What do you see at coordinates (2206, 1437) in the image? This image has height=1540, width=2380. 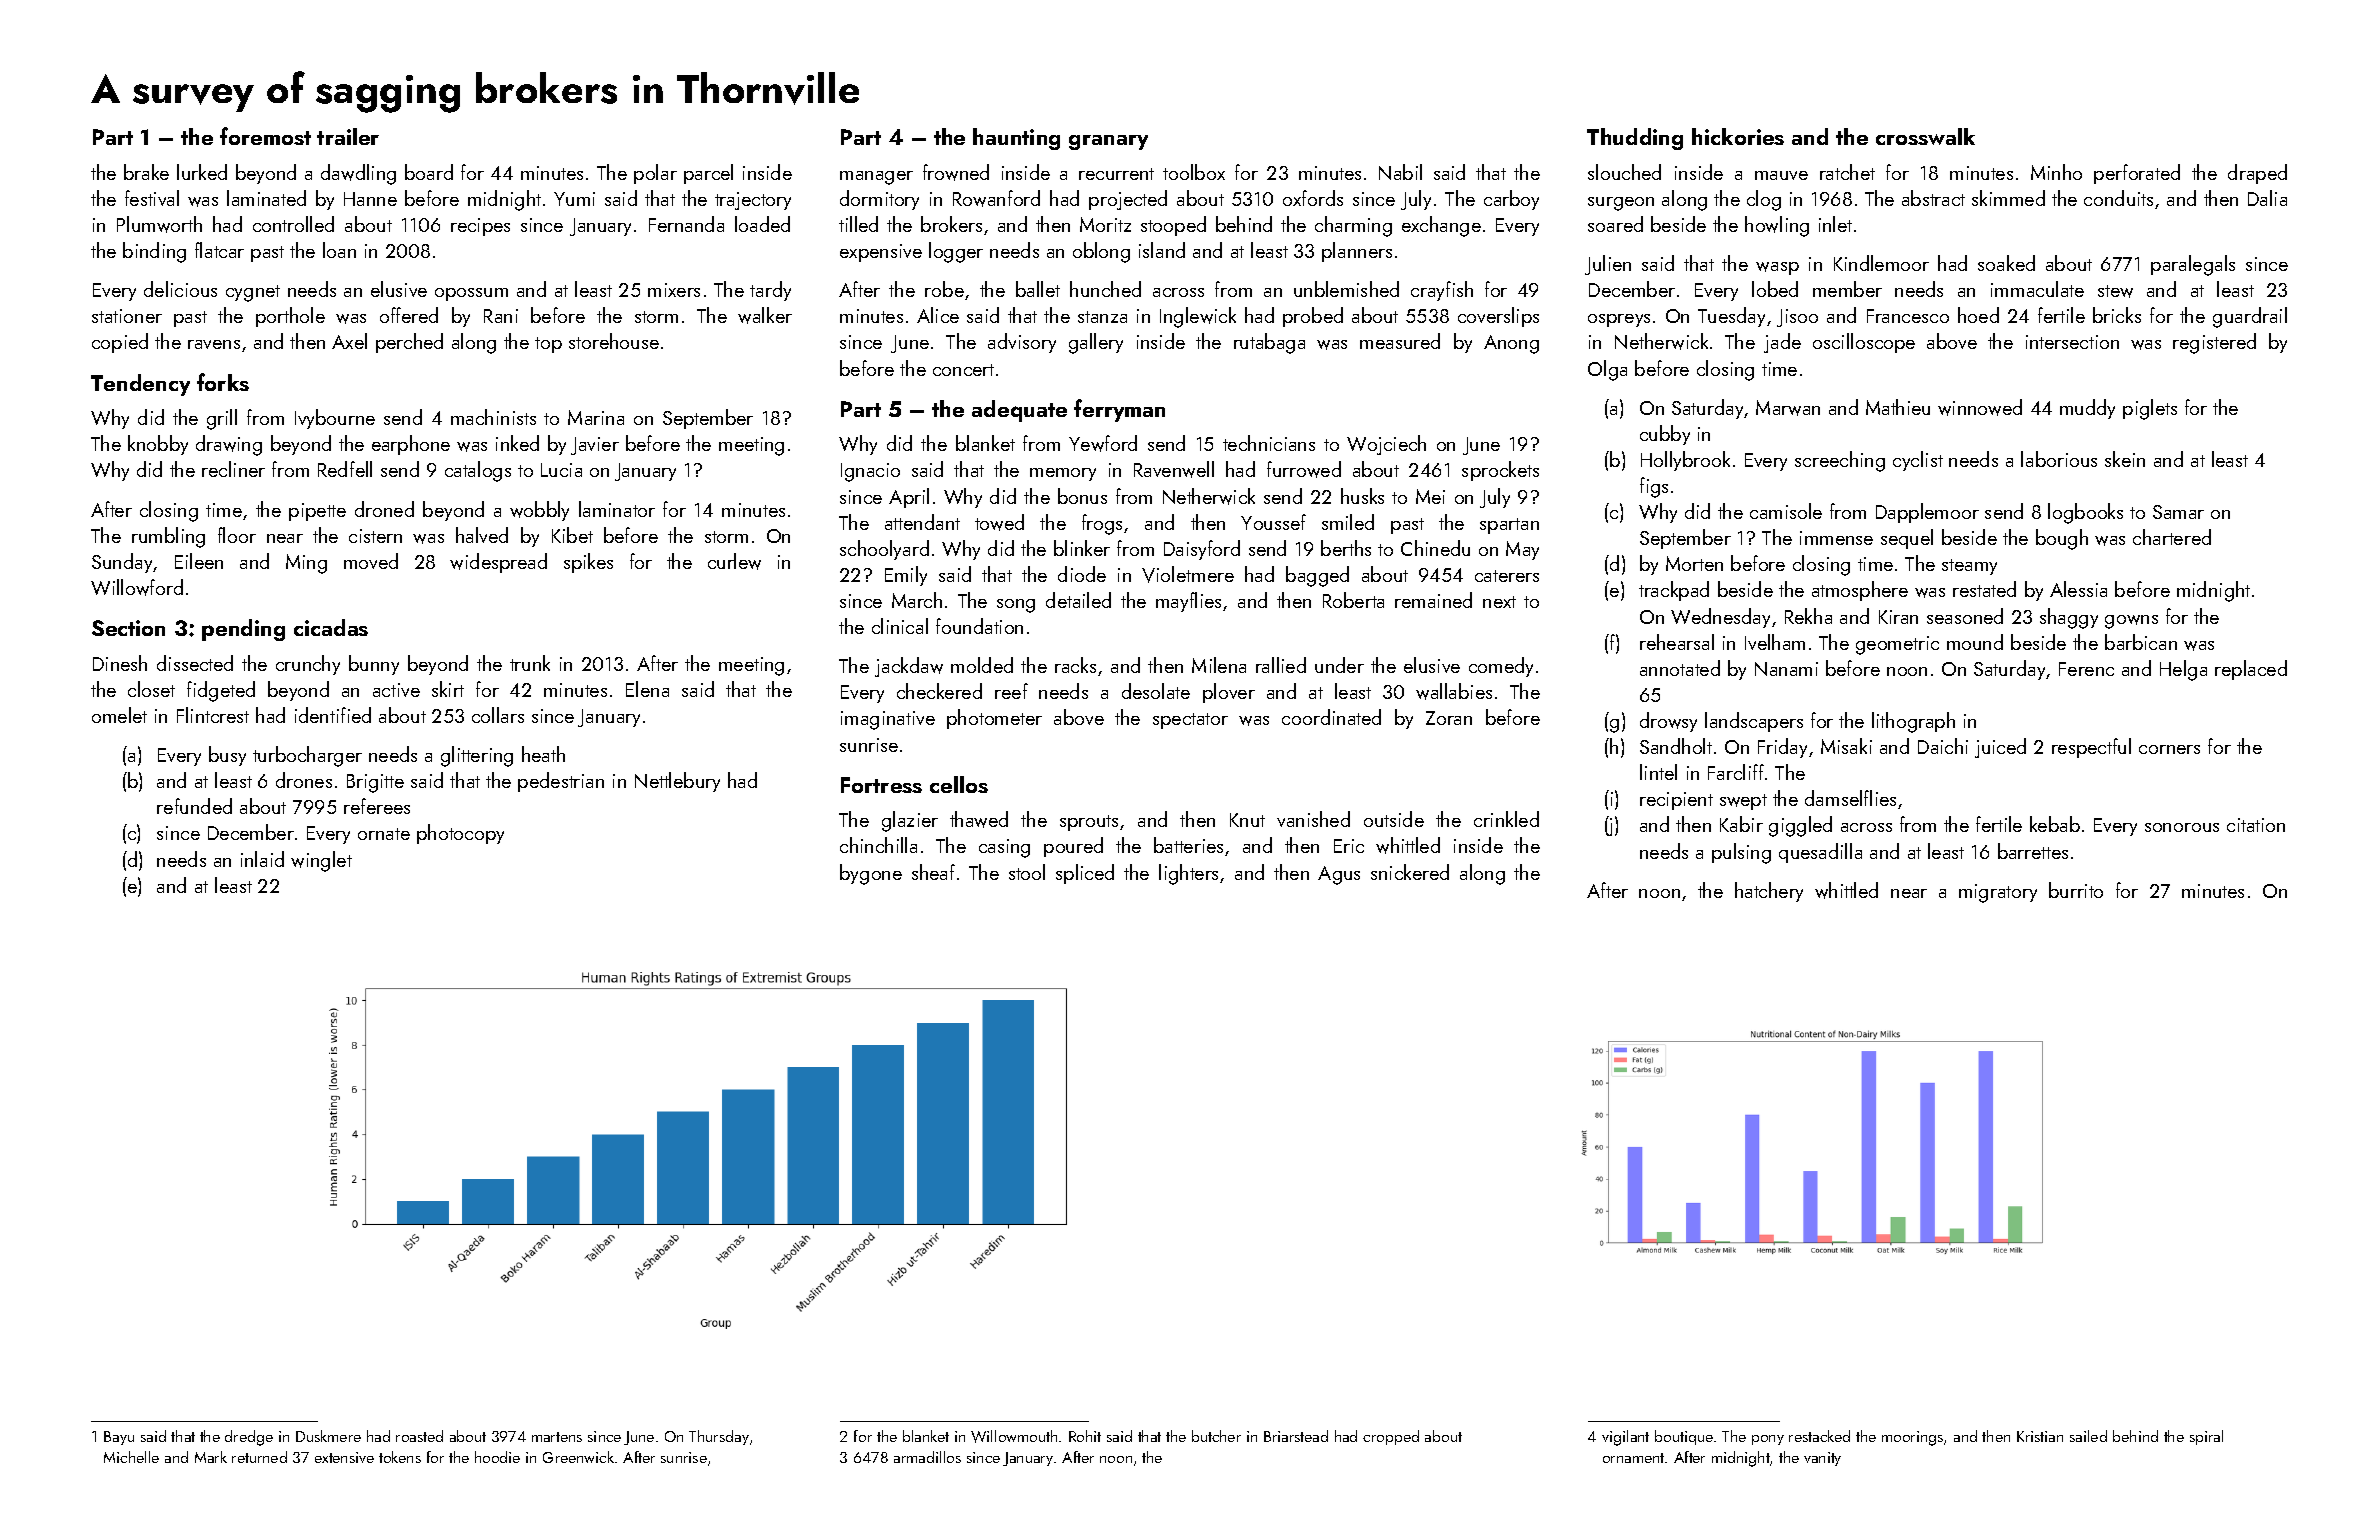 I see `spiral` at bounding box center [2206, 1437].
